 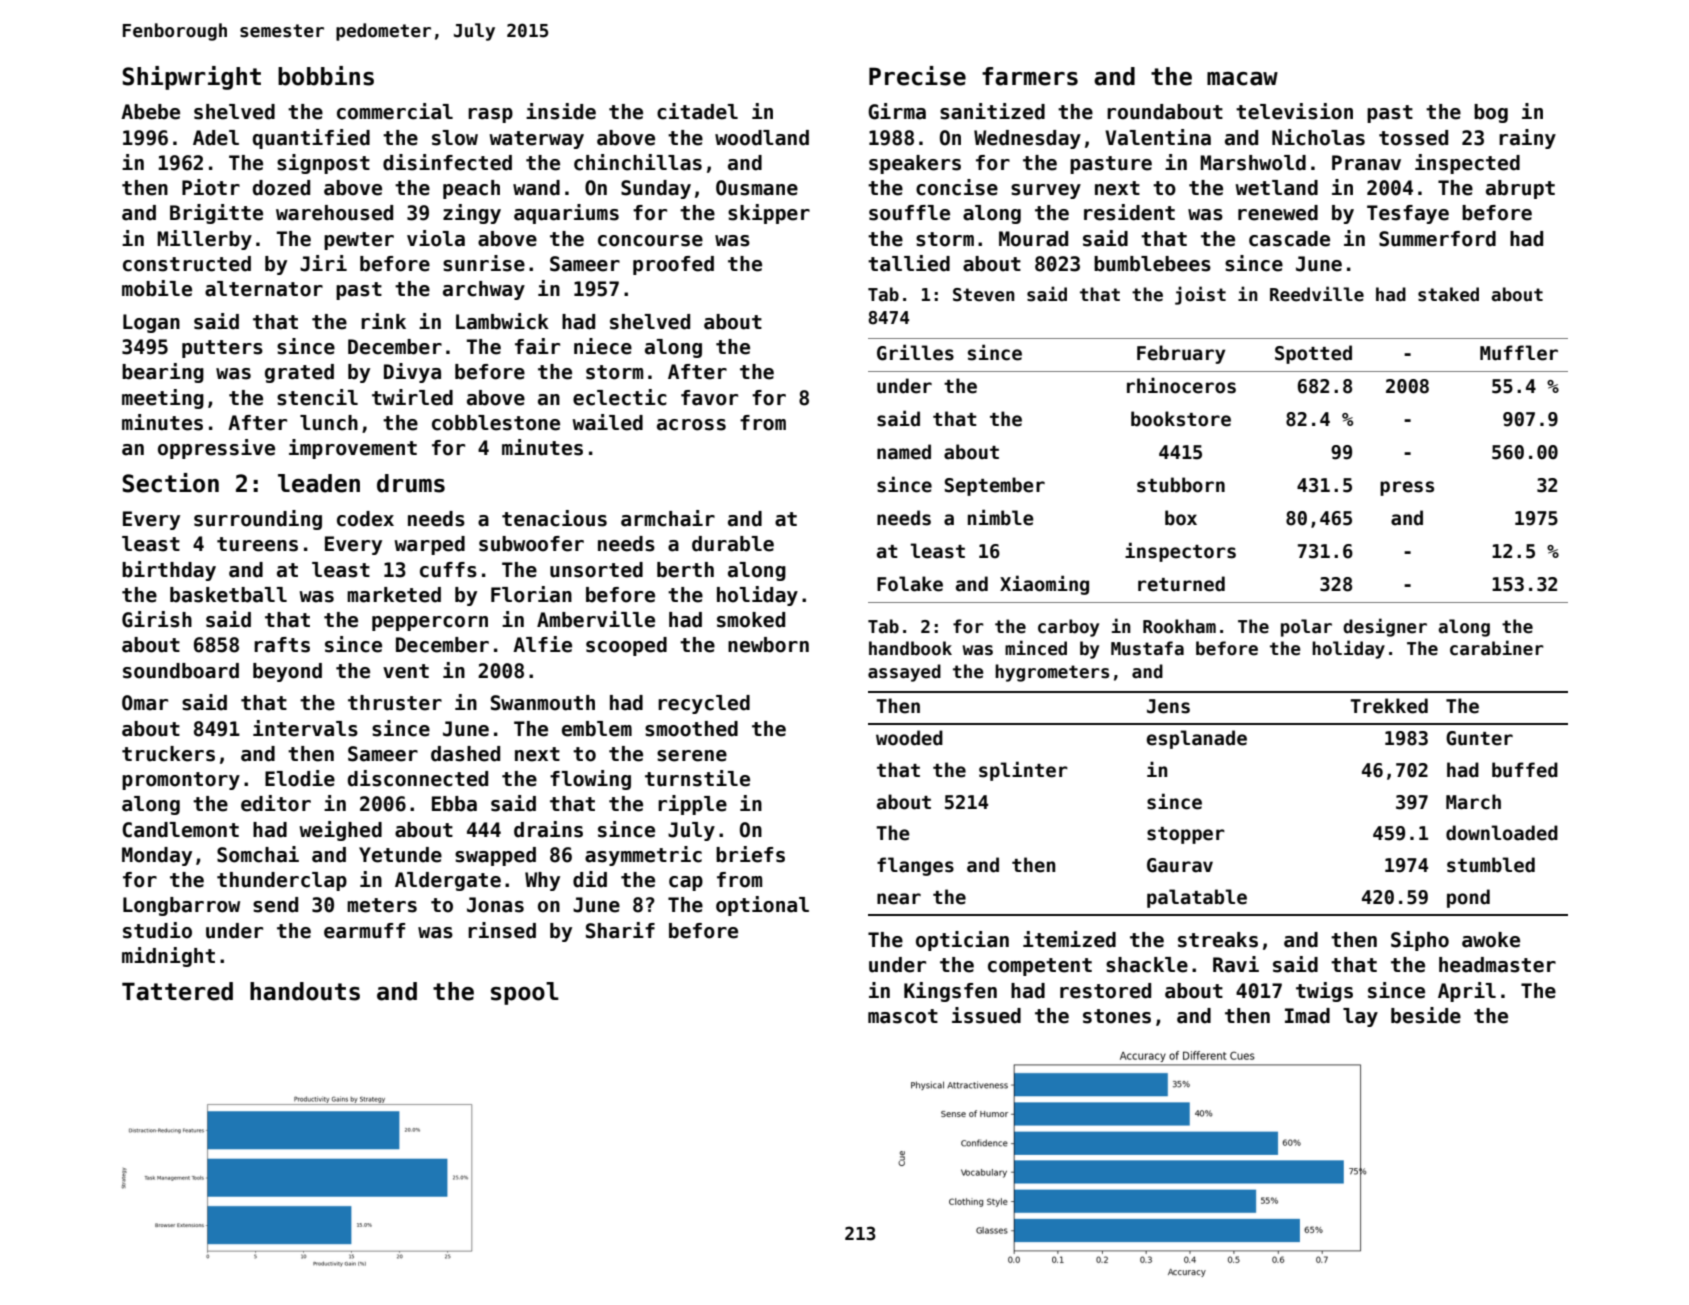 What do you see at coordinates (275, 905) in the document?
I see `send` at bounding box center [275, 905].
